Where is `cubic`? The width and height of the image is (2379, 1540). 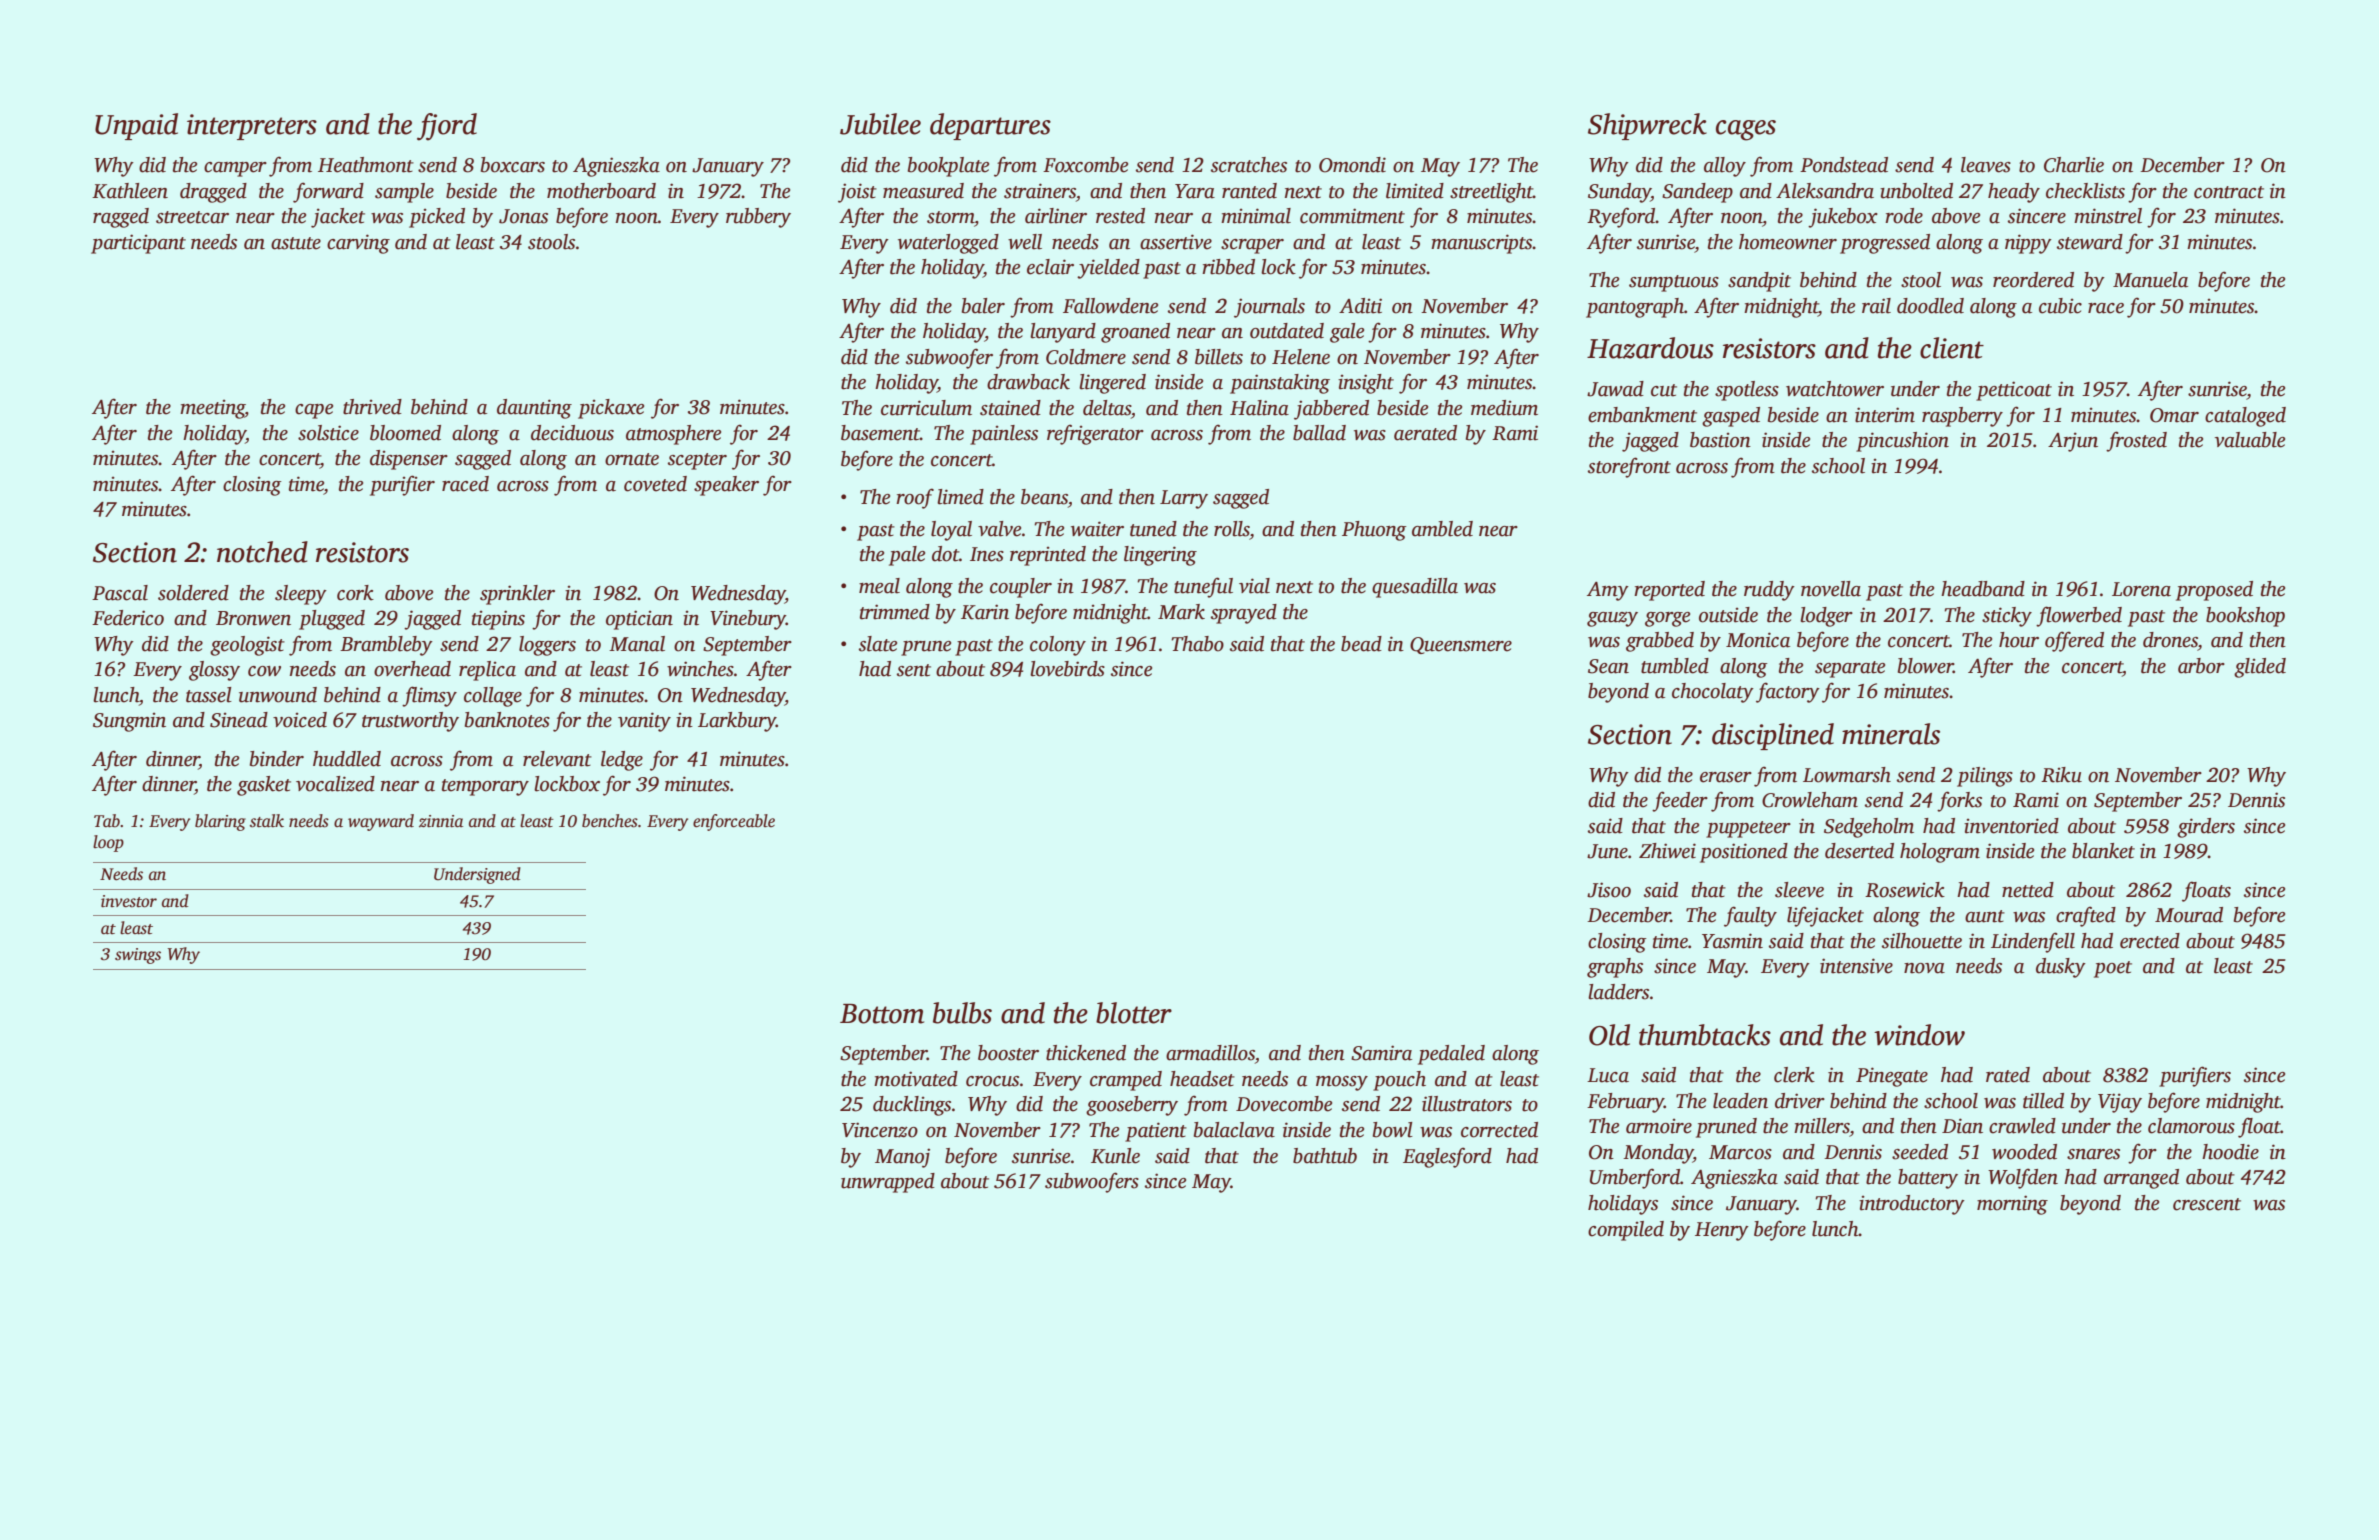
cubic is located at coordinates (2060, 306).
